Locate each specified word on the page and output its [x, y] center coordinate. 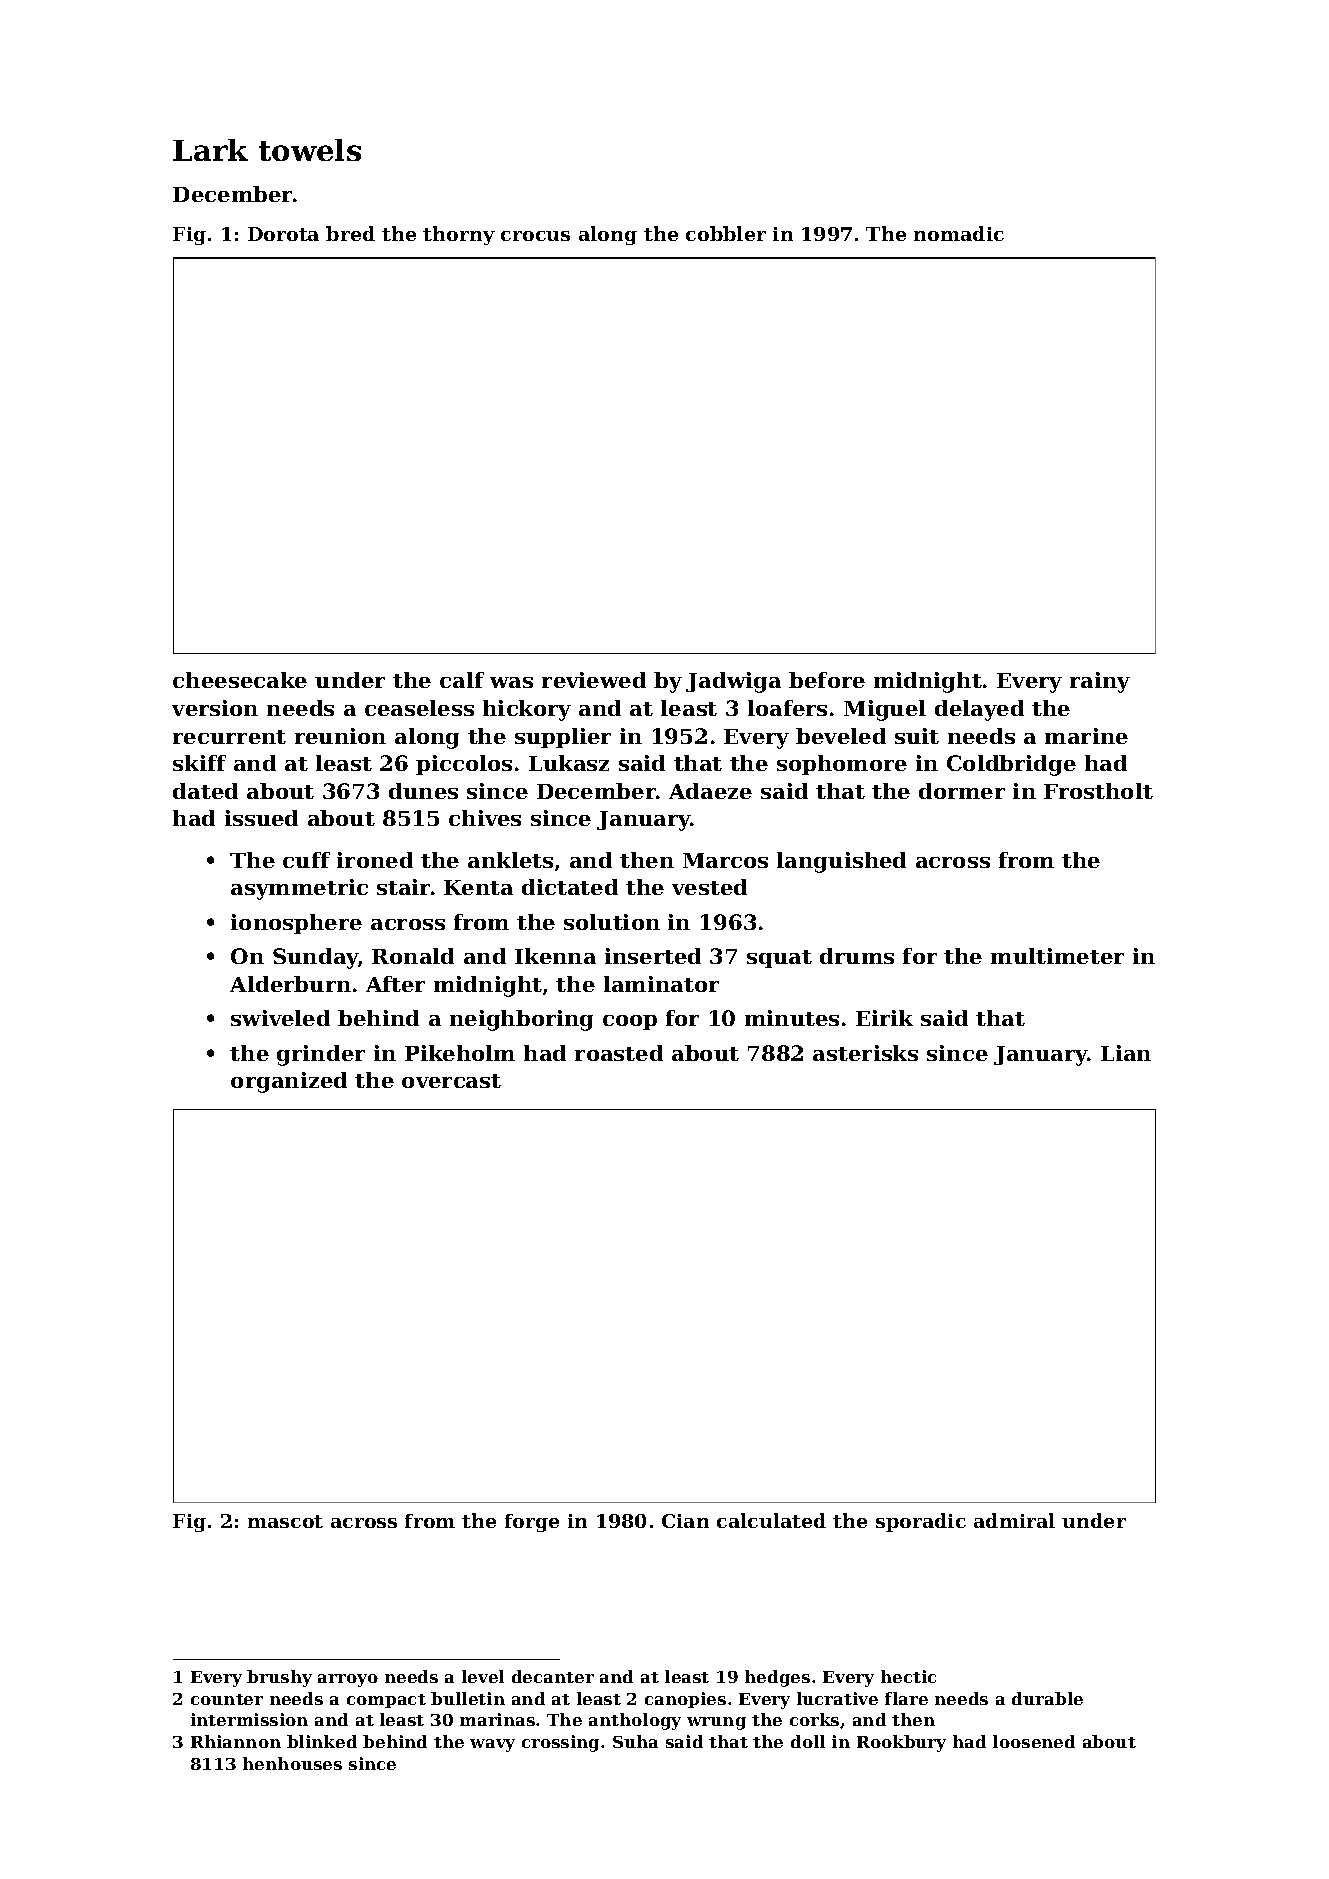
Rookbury [901, 1743]
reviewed [594, 680]
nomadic [959, 233]
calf [462, 680]
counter [227, 1699]
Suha [635, 1741]
